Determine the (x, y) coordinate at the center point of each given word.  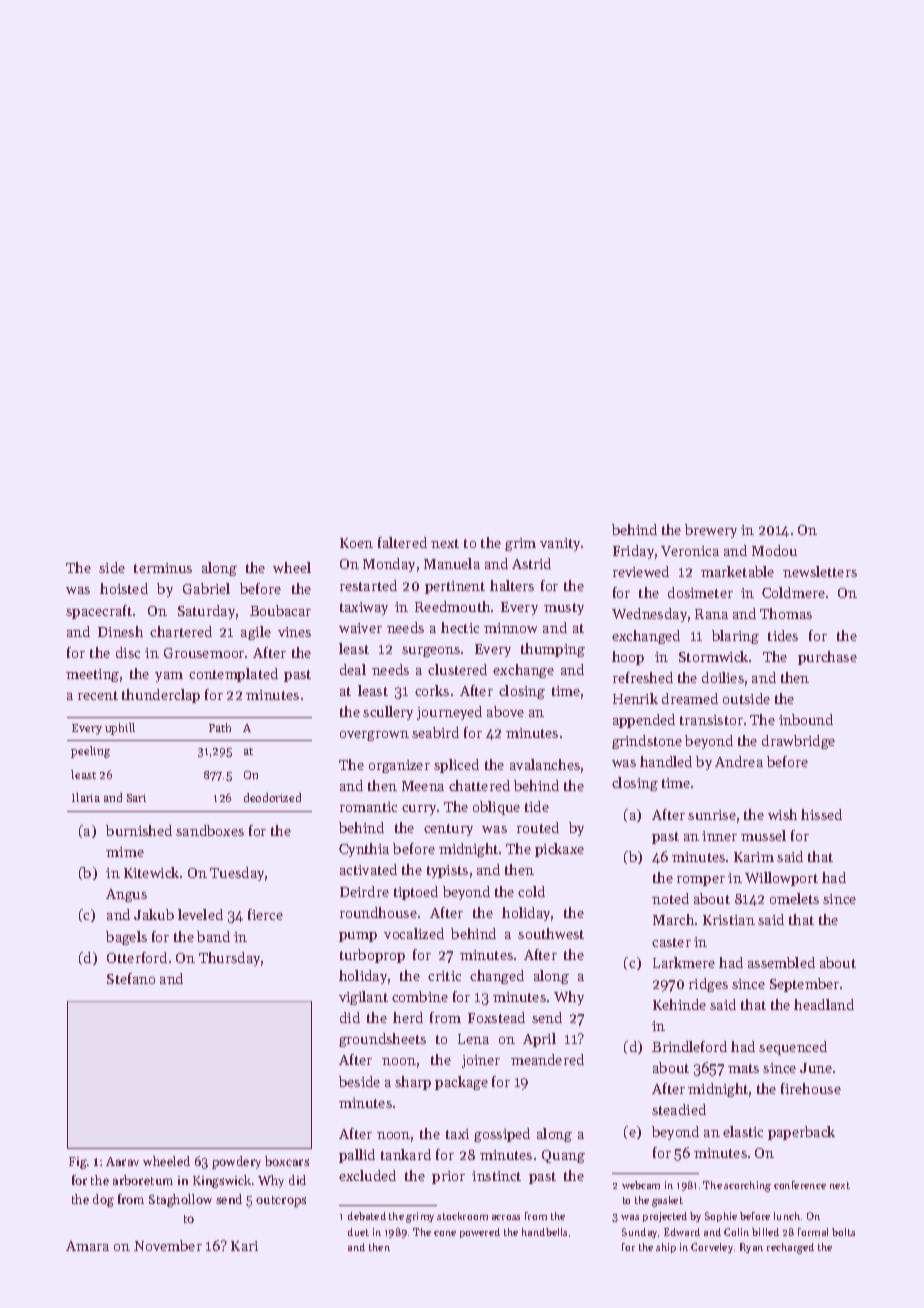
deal (353, 669)
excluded (367, 1175)
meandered (547, 1059)
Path (220, 727)
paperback (801, 1133)
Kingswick (222, 1181)
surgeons (431, 652)
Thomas (786, 613)
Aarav (122, 1161)
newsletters (820, 571)
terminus (163, 568)
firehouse (811, 1088)
